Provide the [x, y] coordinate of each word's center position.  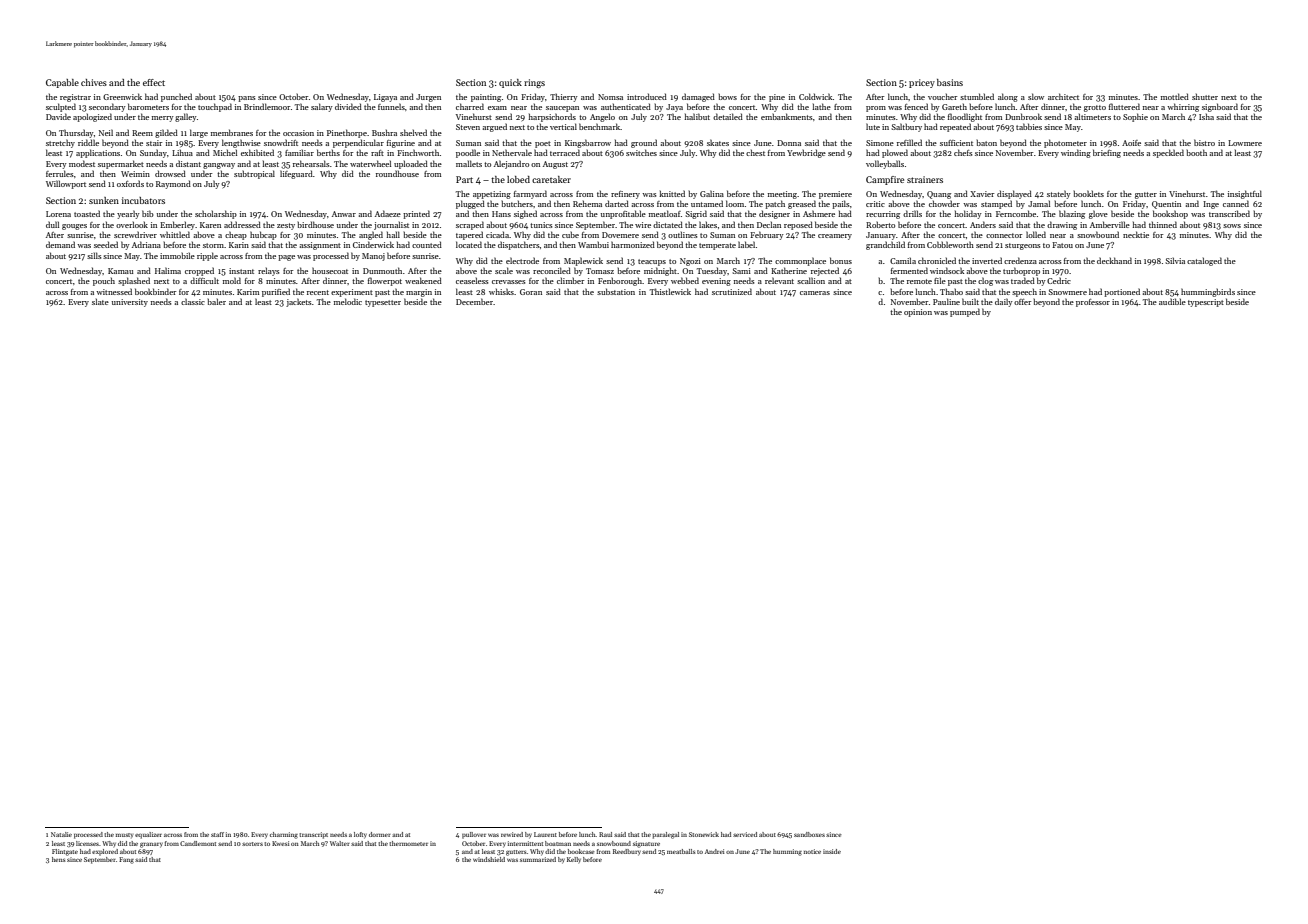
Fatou [1062, 245]
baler [217, 301]
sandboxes [809, 834]
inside [832, 851]
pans [246, 99]
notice [812, 851]
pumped [965, 312]
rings [534, 83]
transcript [313, 835]
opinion [918, 313]
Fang [126, 860]
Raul [605, 834]
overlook [132, 224]
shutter [1205, 96]
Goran [531, 292]
